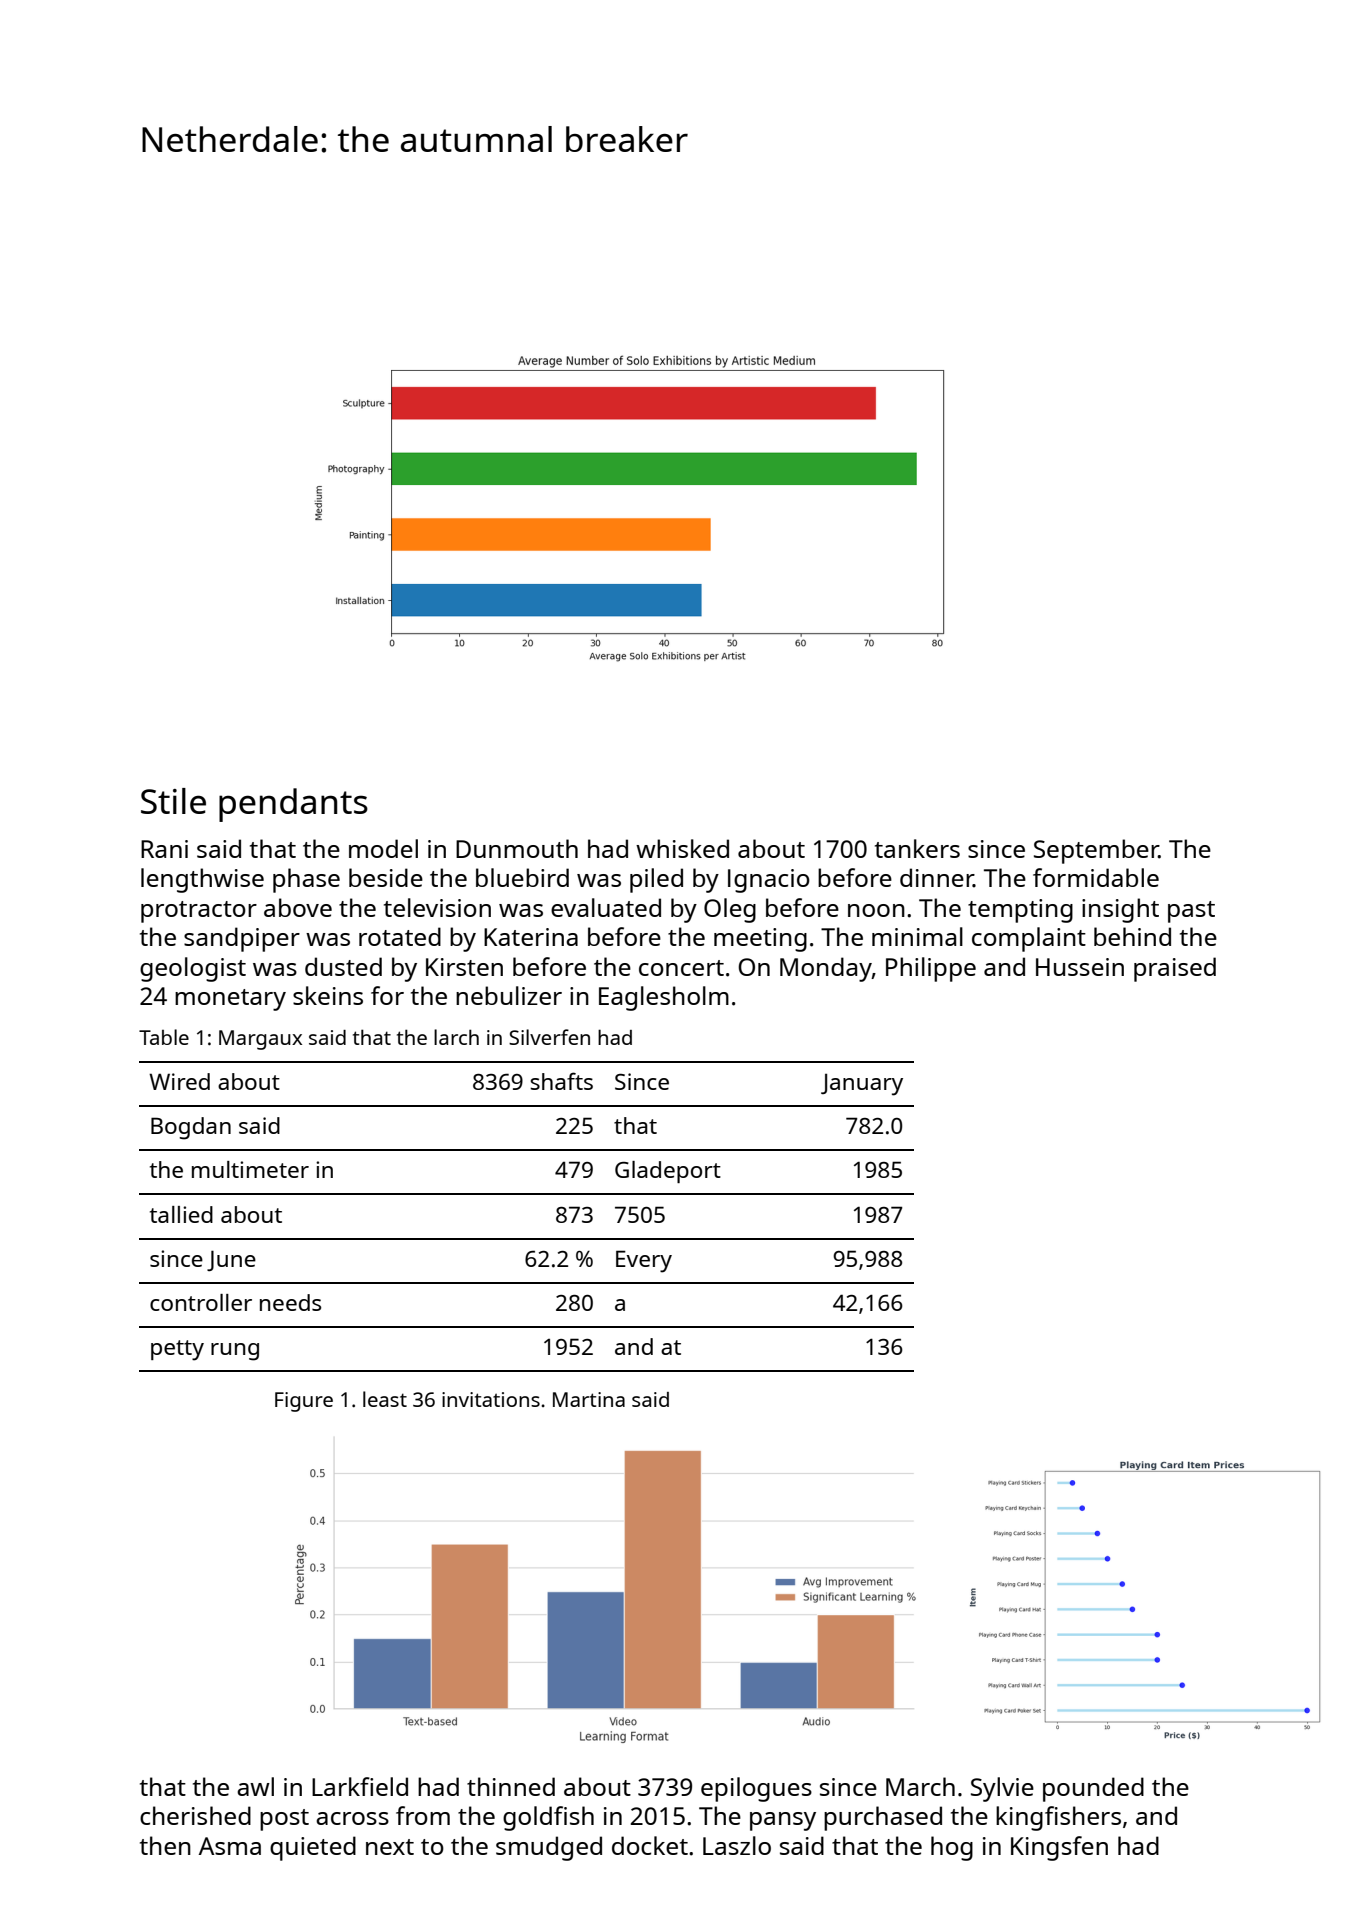 The width and height of the document is (1360, 1923). I want to click on Every, so click(644, 1261).
